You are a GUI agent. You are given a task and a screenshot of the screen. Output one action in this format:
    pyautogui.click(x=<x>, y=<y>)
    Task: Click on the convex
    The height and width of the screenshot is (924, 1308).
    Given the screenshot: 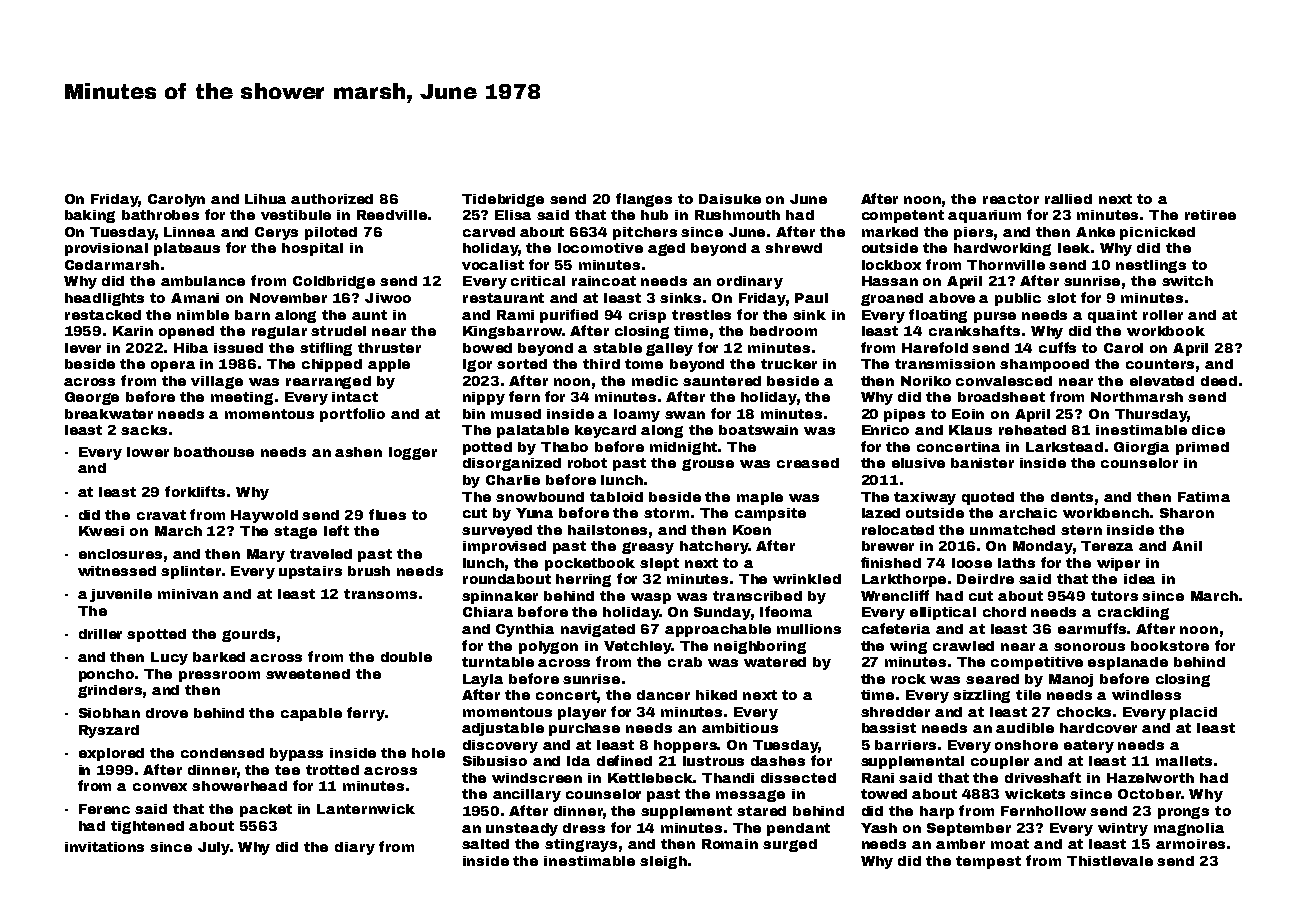 What is the action you would take?
    pyautogui.click(x=160, y=787)
